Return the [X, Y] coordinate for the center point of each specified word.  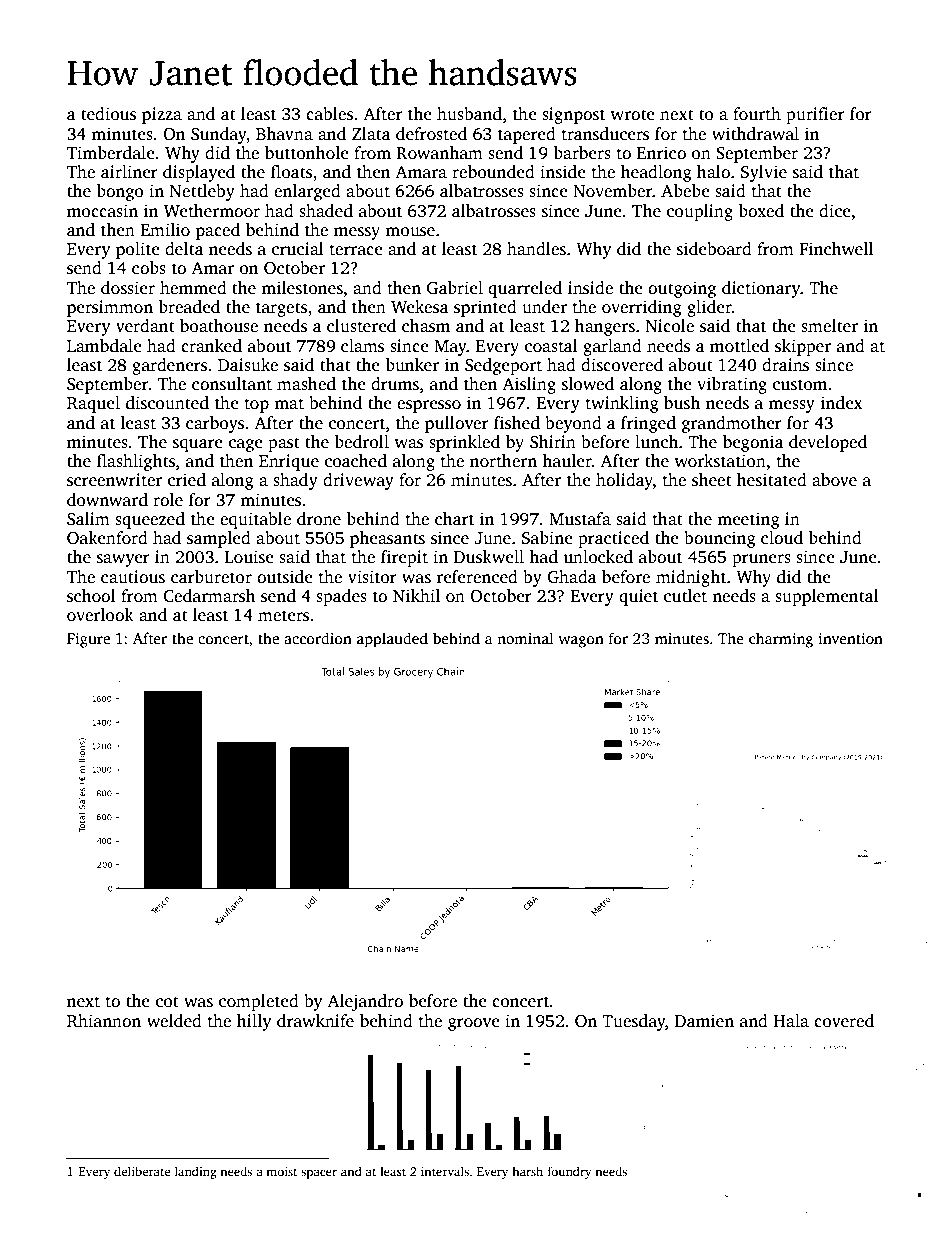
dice [835, 211]
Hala [791, 1020]
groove [474, 1024]
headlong [656, 173]
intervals [445, 1171]
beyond [573, 424]
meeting [748, 520]
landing [196, 1172]
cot [167, 1002]
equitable [255, 520]
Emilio [165, 230]
